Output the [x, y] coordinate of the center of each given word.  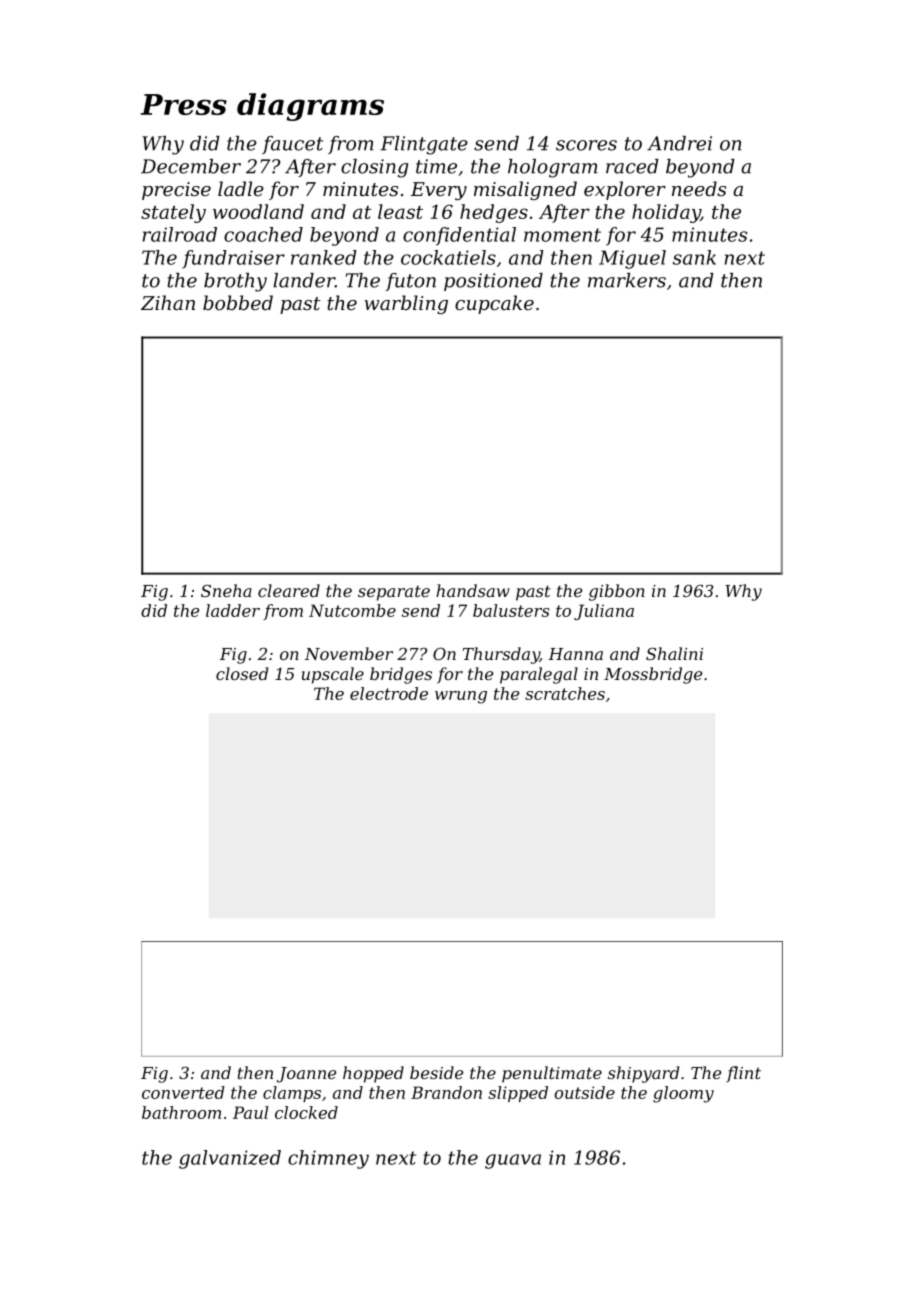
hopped [373, 1074]
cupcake [494, 304]
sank [694, 257]
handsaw [473, 590]
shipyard [643, 1074]
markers [627, 280]
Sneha [226, 590]
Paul [250, 1112]
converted [183, 1092]
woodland [258, 211]
